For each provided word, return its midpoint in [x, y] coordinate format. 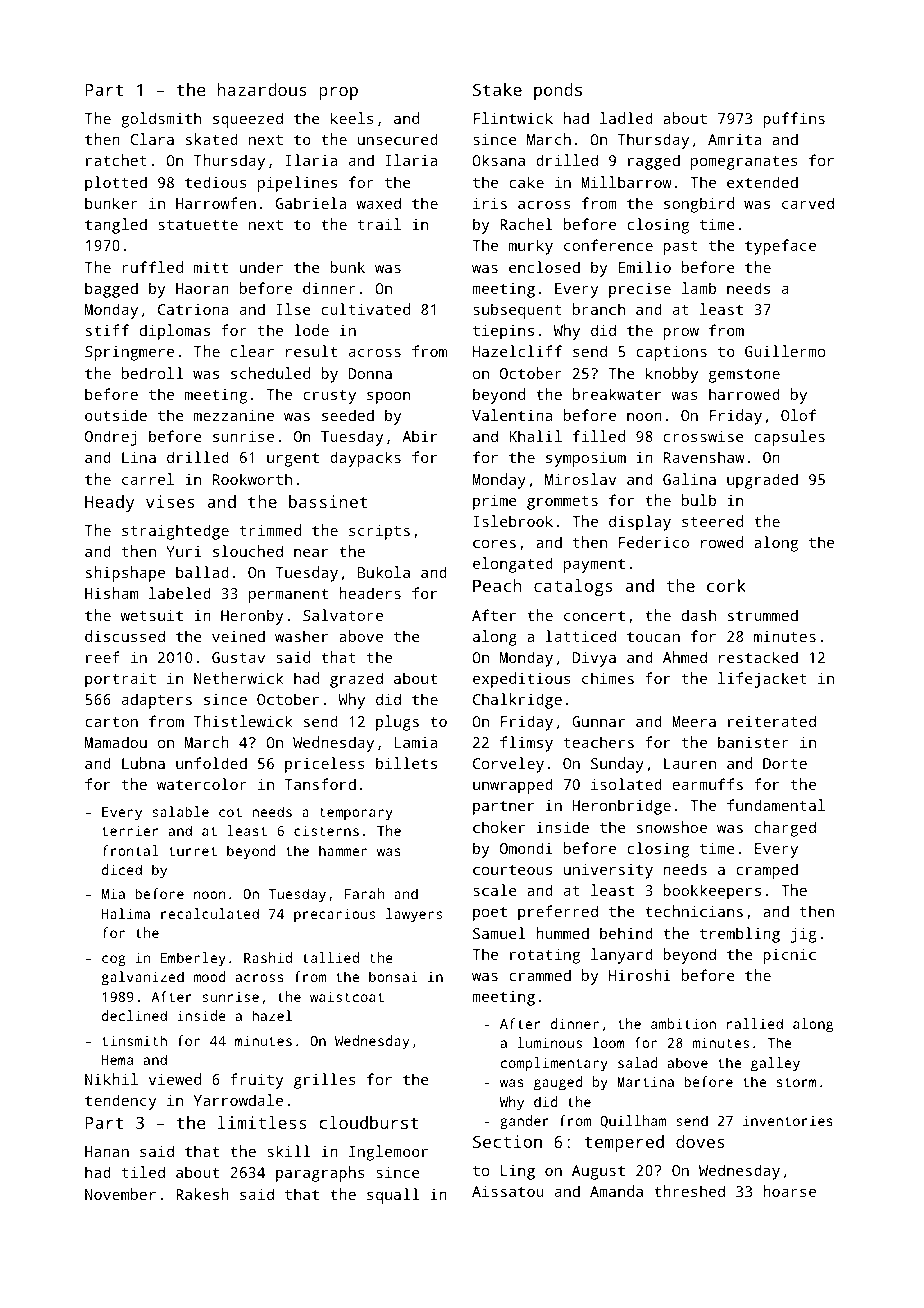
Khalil [536, 436]
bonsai [393, 976]
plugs [397, 723]
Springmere [129, 353]
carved [808, 203]
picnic [789, 956]
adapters [157, 701]
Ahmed [685, 657]
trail [379, 224]
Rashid [268, 957]
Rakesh [202, 1194]
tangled [116, 226]
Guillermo [785, 351]
